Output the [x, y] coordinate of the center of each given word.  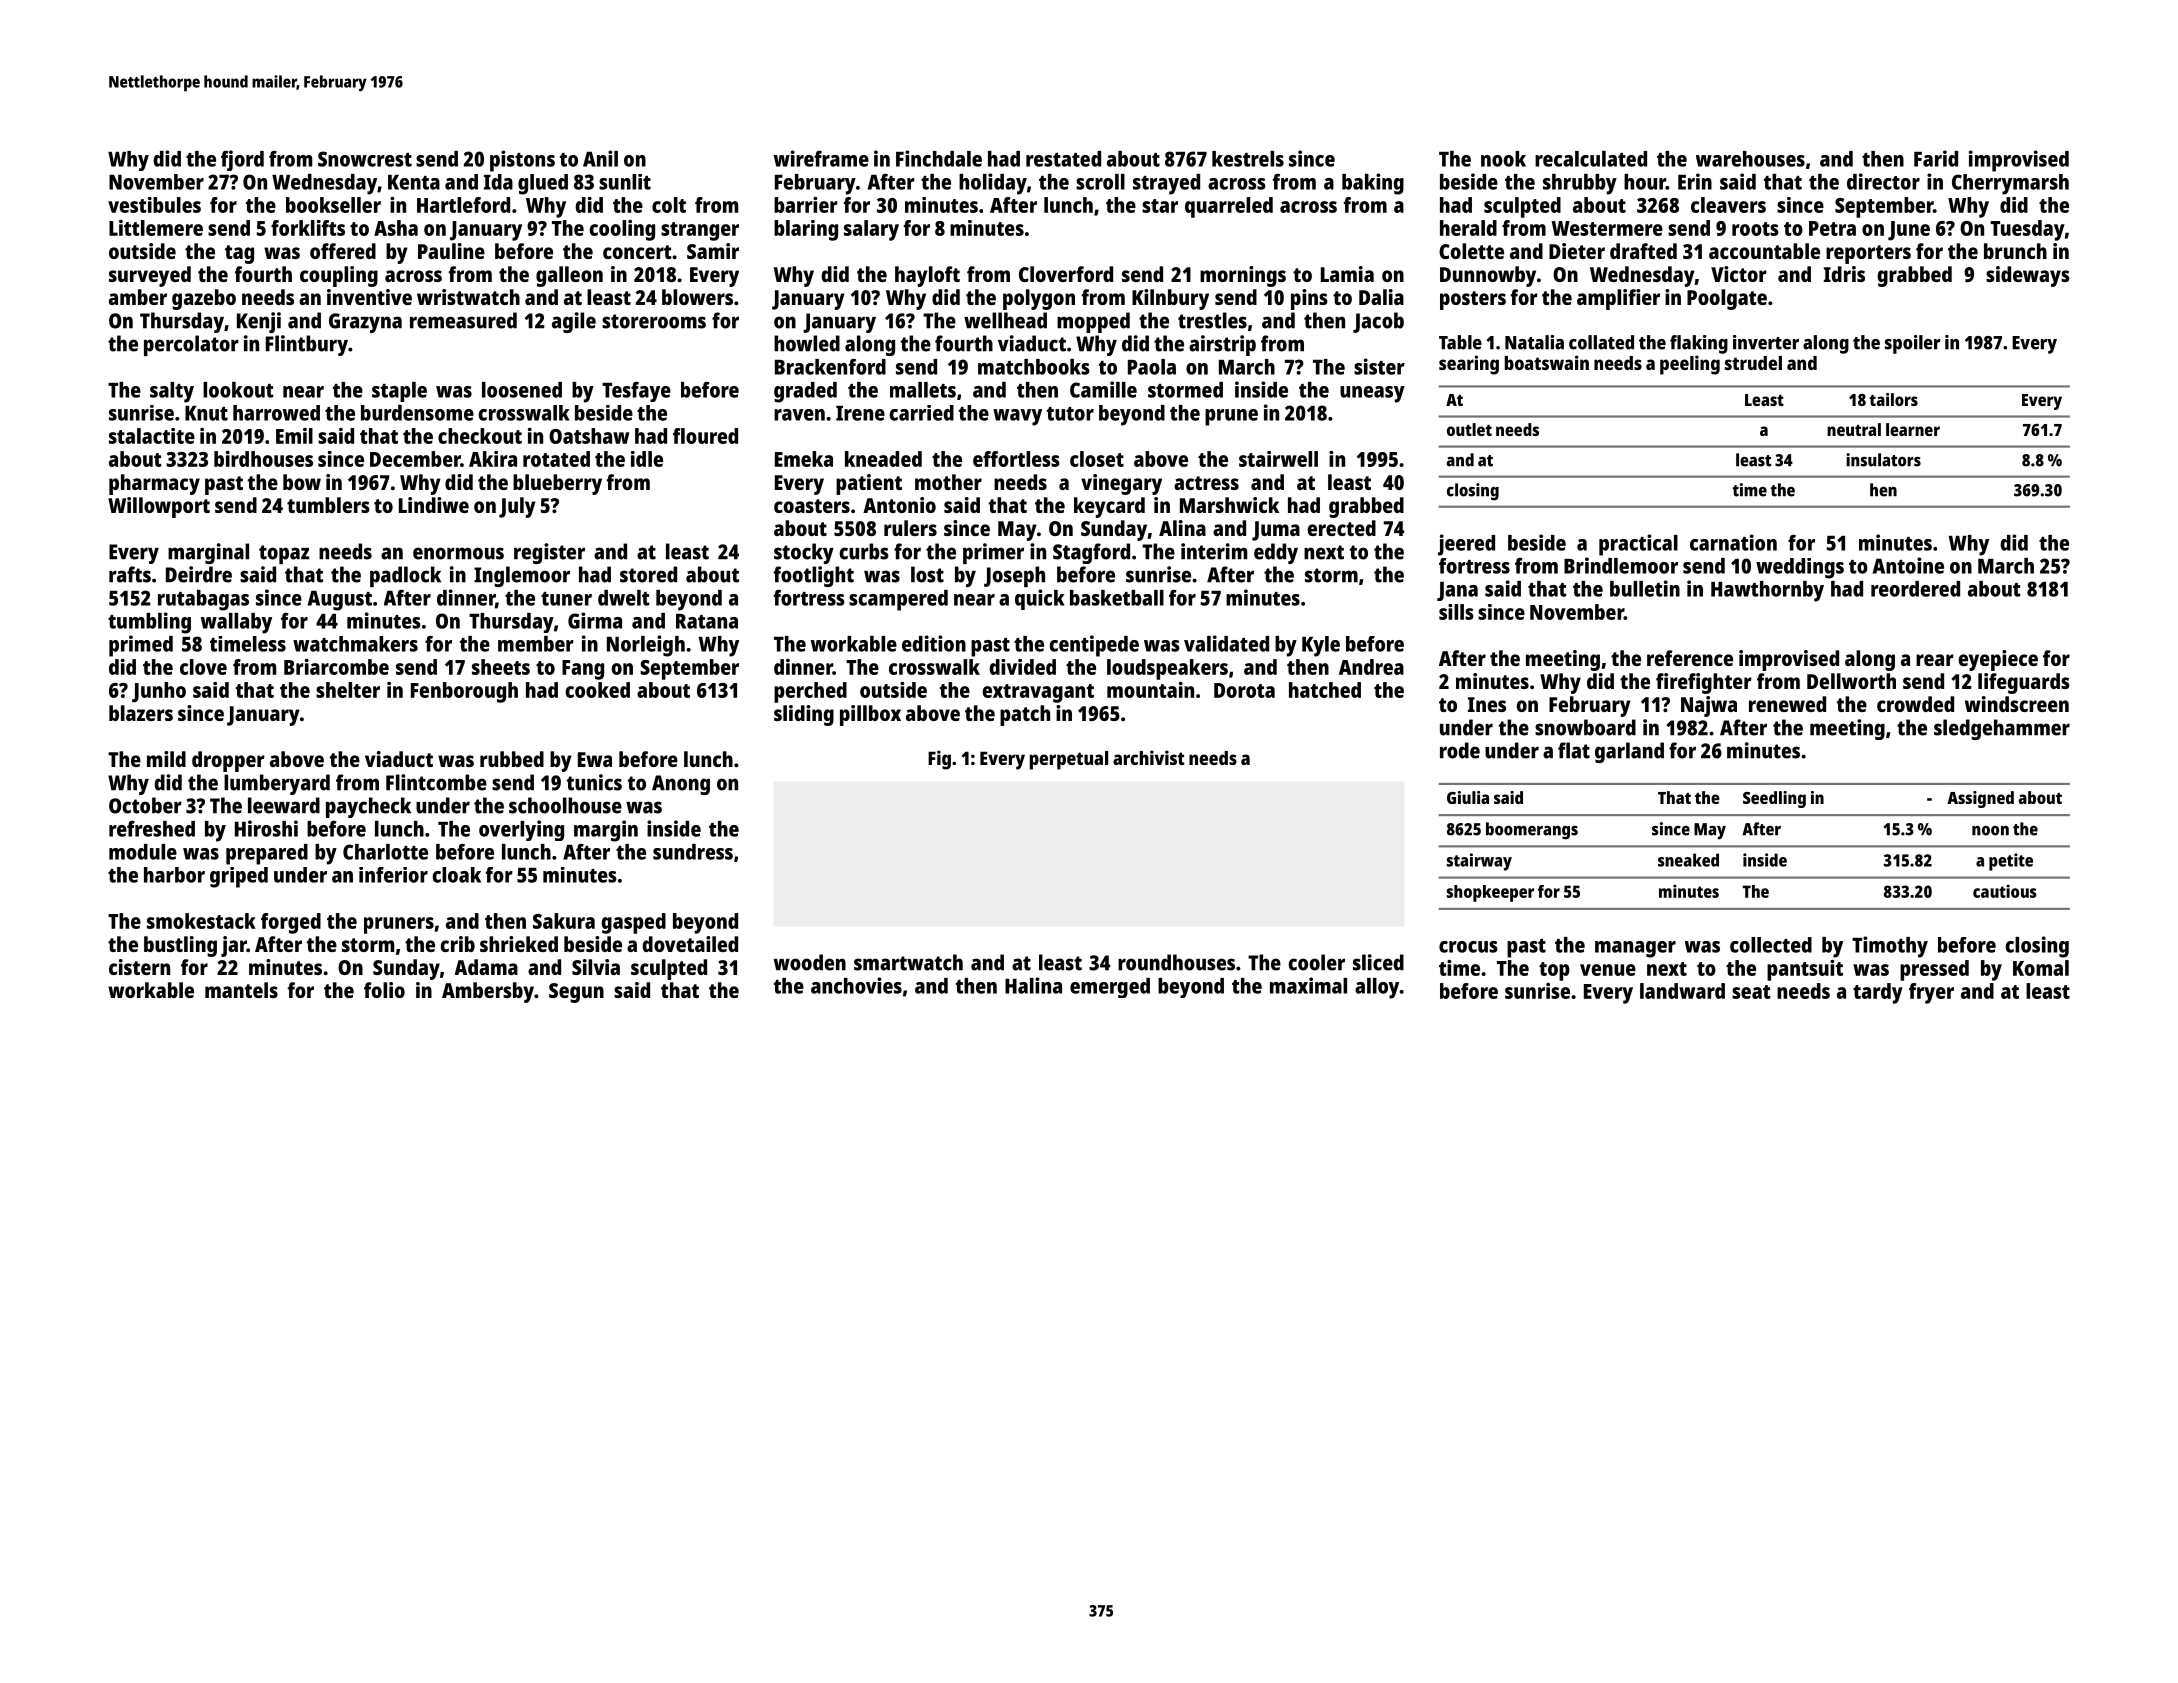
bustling [180, 946]
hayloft [927, 276]
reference [1690, 658]
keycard [1109, 507]
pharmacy [154, 484]
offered [343, 251]
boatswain [1547, 362]
